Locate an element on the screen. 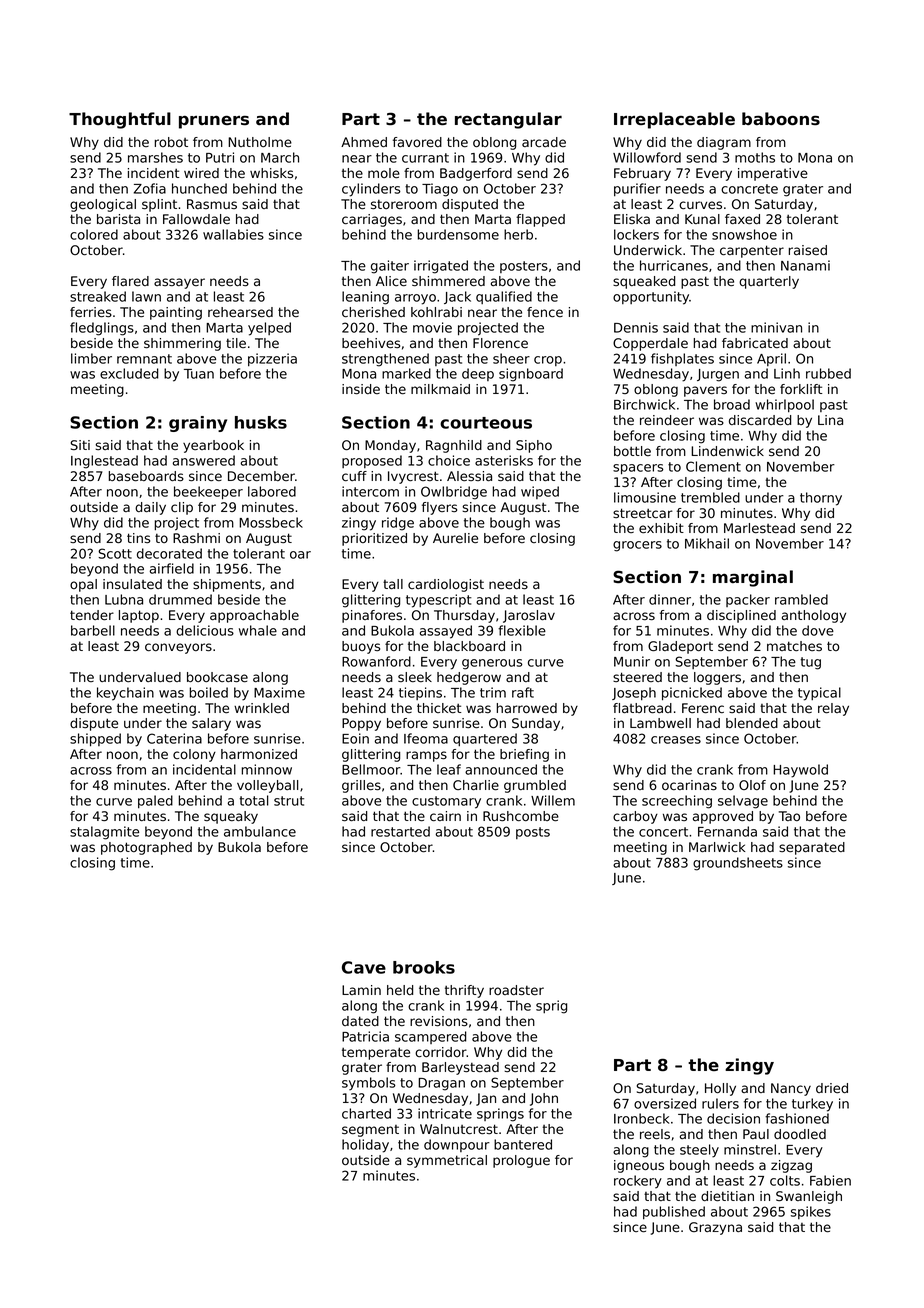 The height and width of the screenshot is (1308, 924). posts is located at coordinates (533, 833).
